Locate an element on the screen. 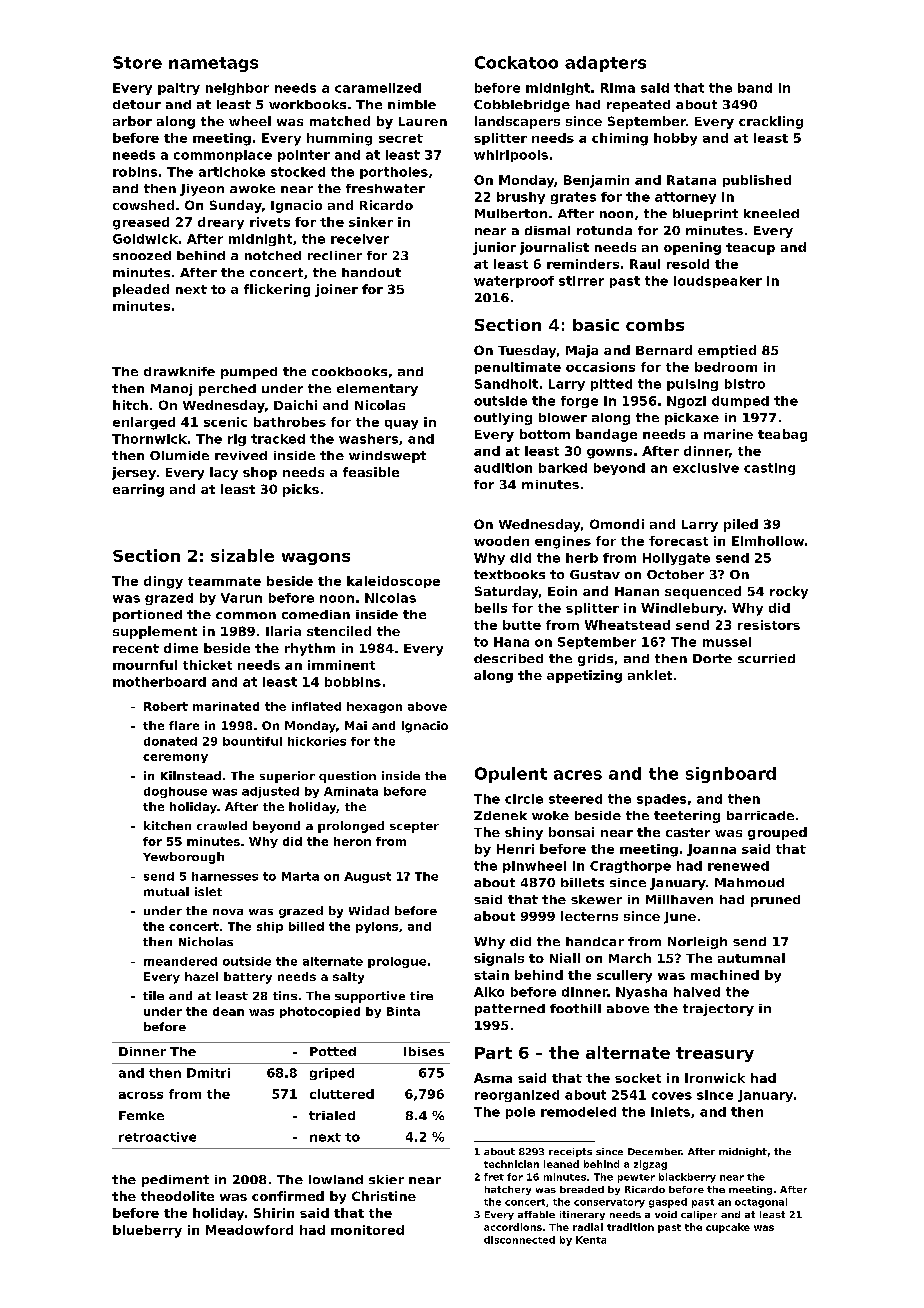 The image size is (924, 1308). marinated is located at coordinates (226, 706).
